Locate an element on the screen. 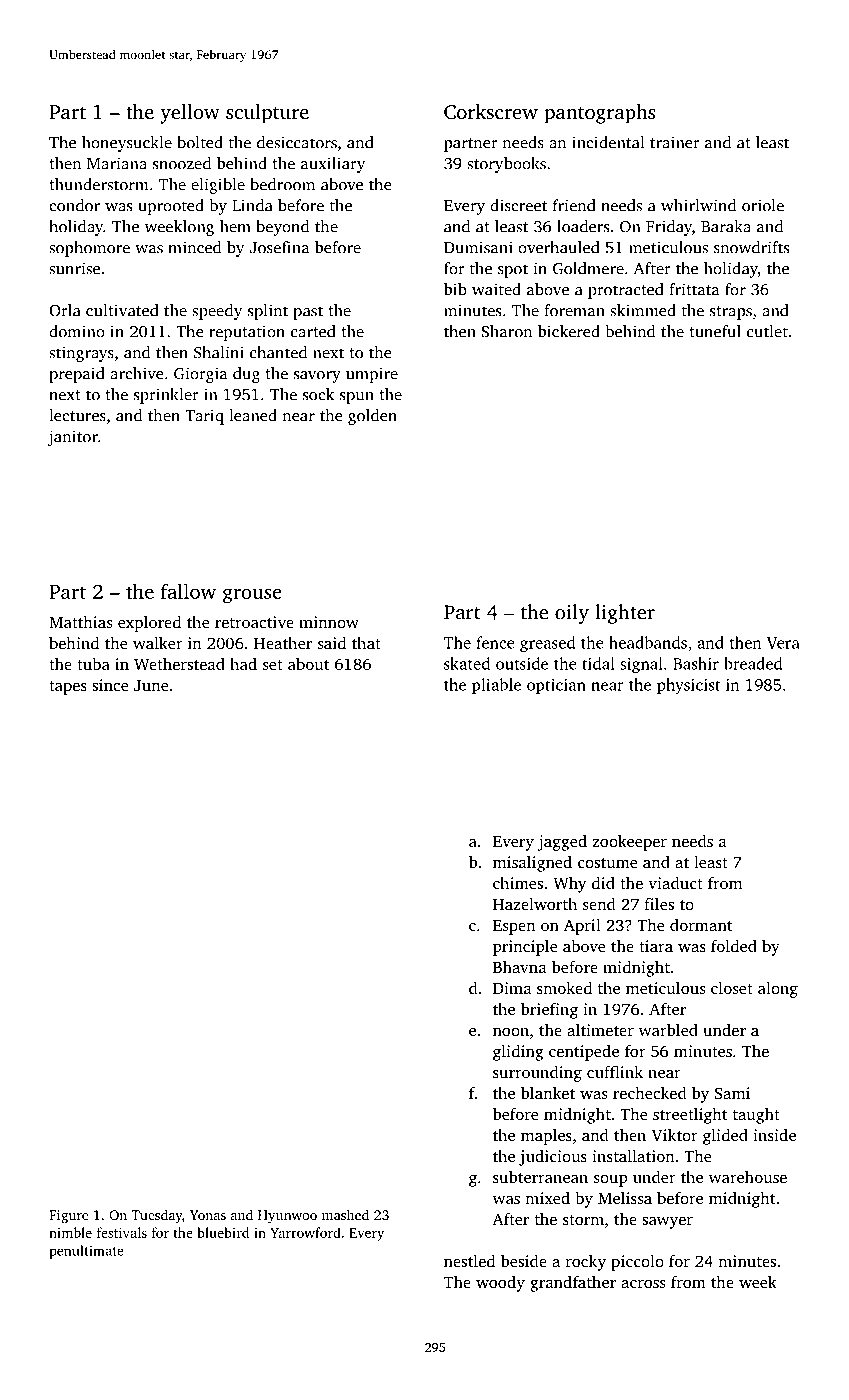 This screenshot has height=1400, width=849. Tuesday is located at coordinates (156, 1216).
